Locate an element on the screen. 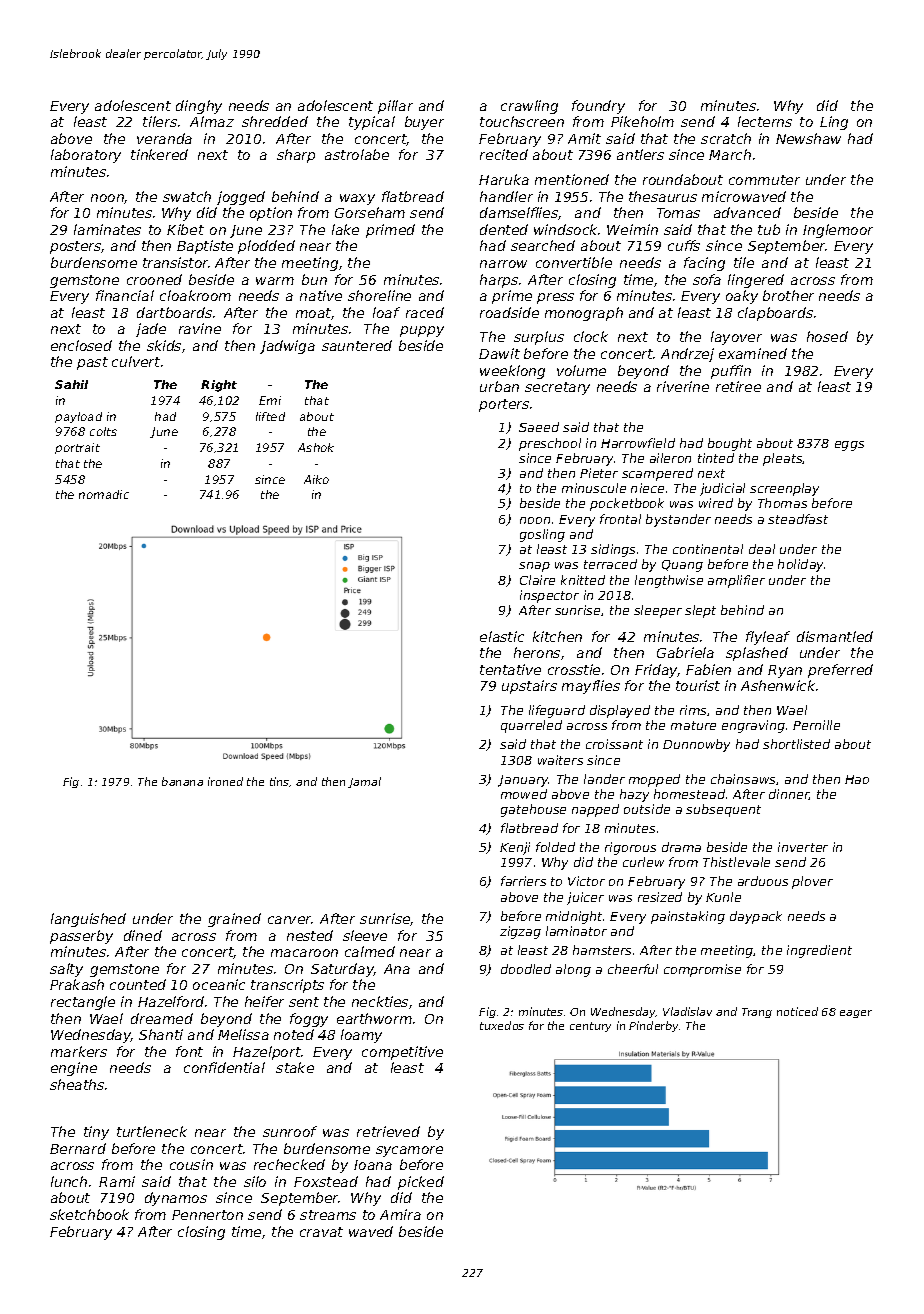  hosed is located at coordinates (827, 336).
